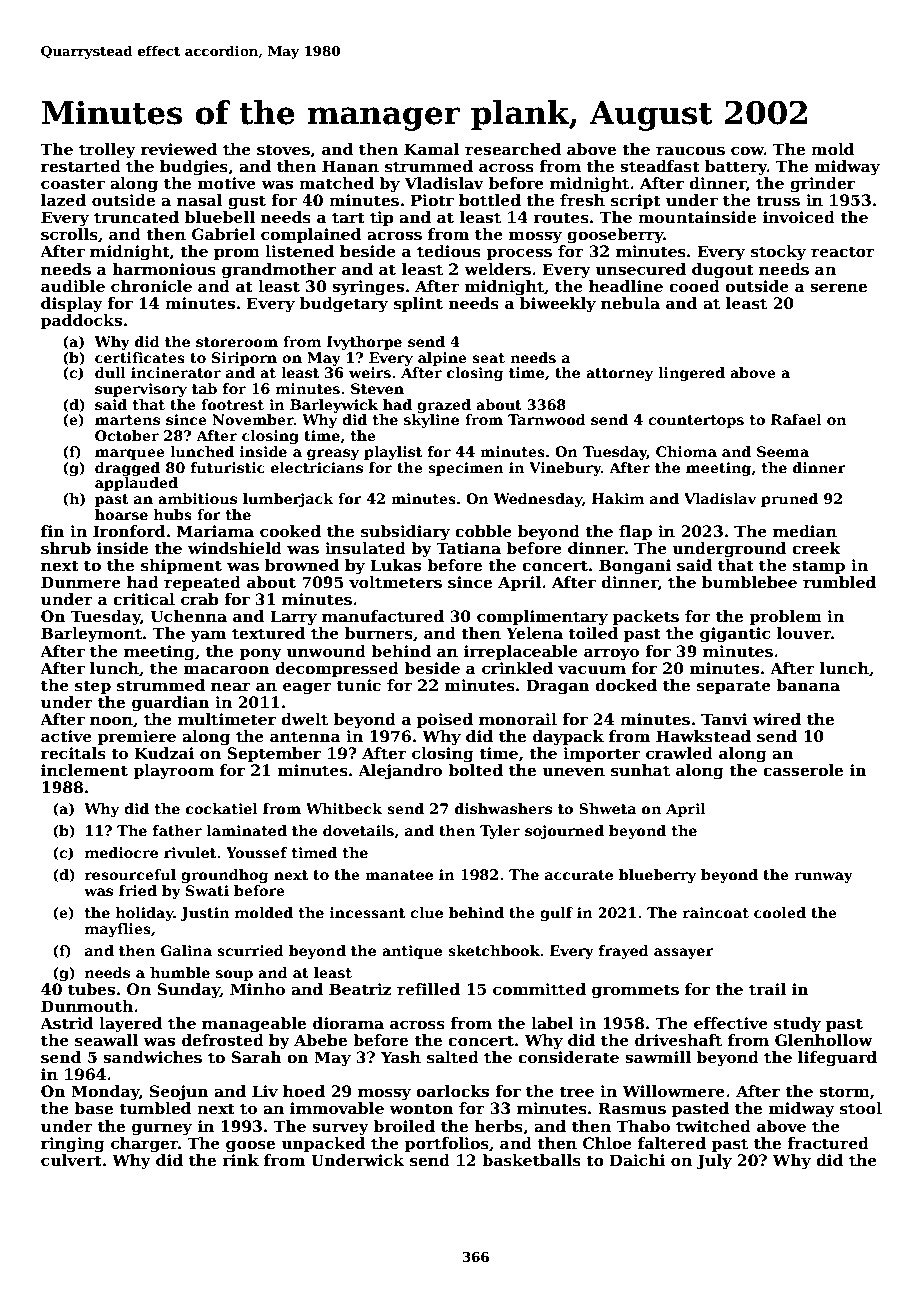 The width and height of the page is (924, 1308). I want to click on cow, so click(747, 151).
